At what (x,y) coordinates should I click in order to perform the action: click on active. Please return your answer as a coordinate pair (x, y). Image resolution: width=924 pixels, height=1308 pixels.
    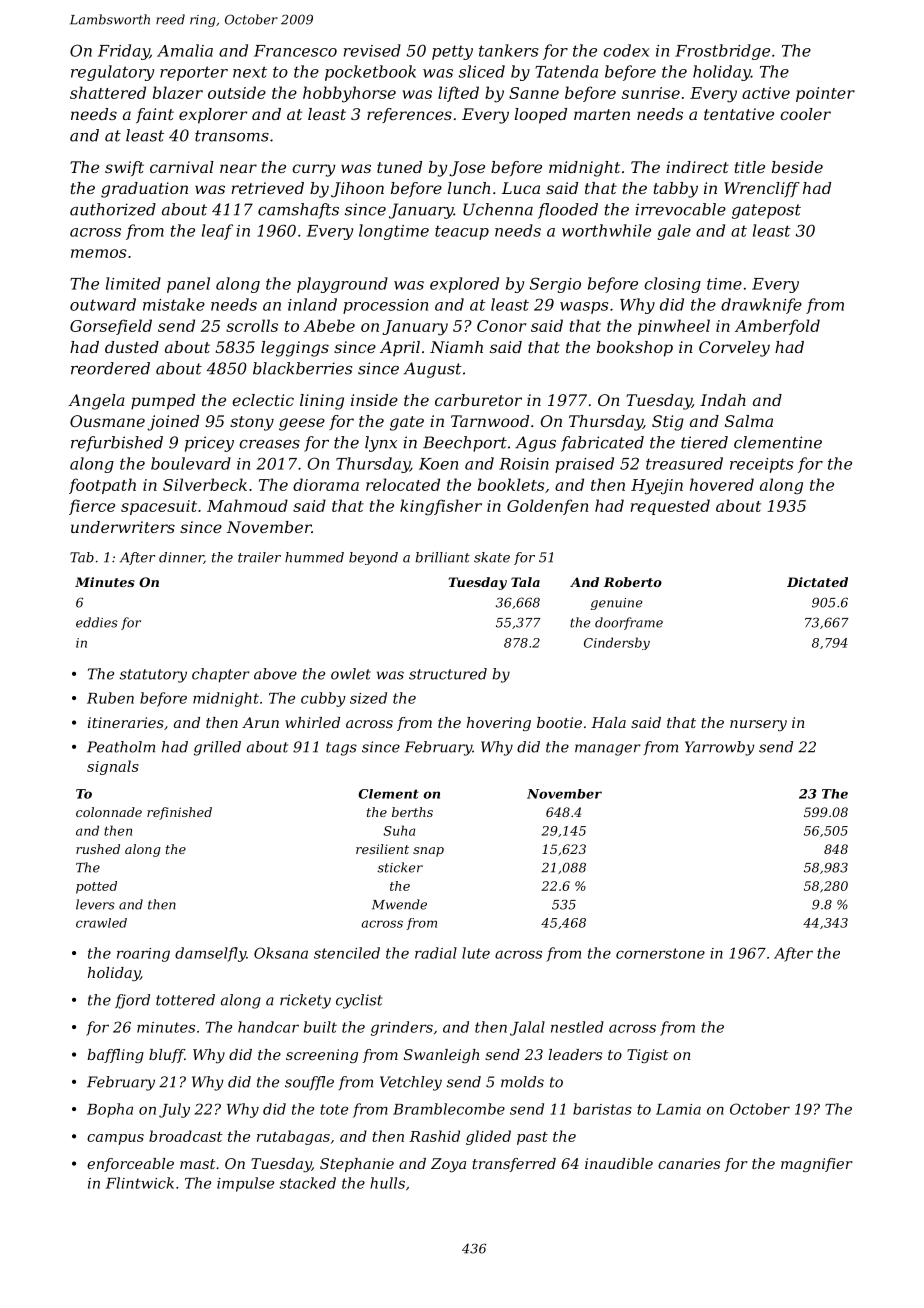
    Looking at the image, I should click on (766, 93).
